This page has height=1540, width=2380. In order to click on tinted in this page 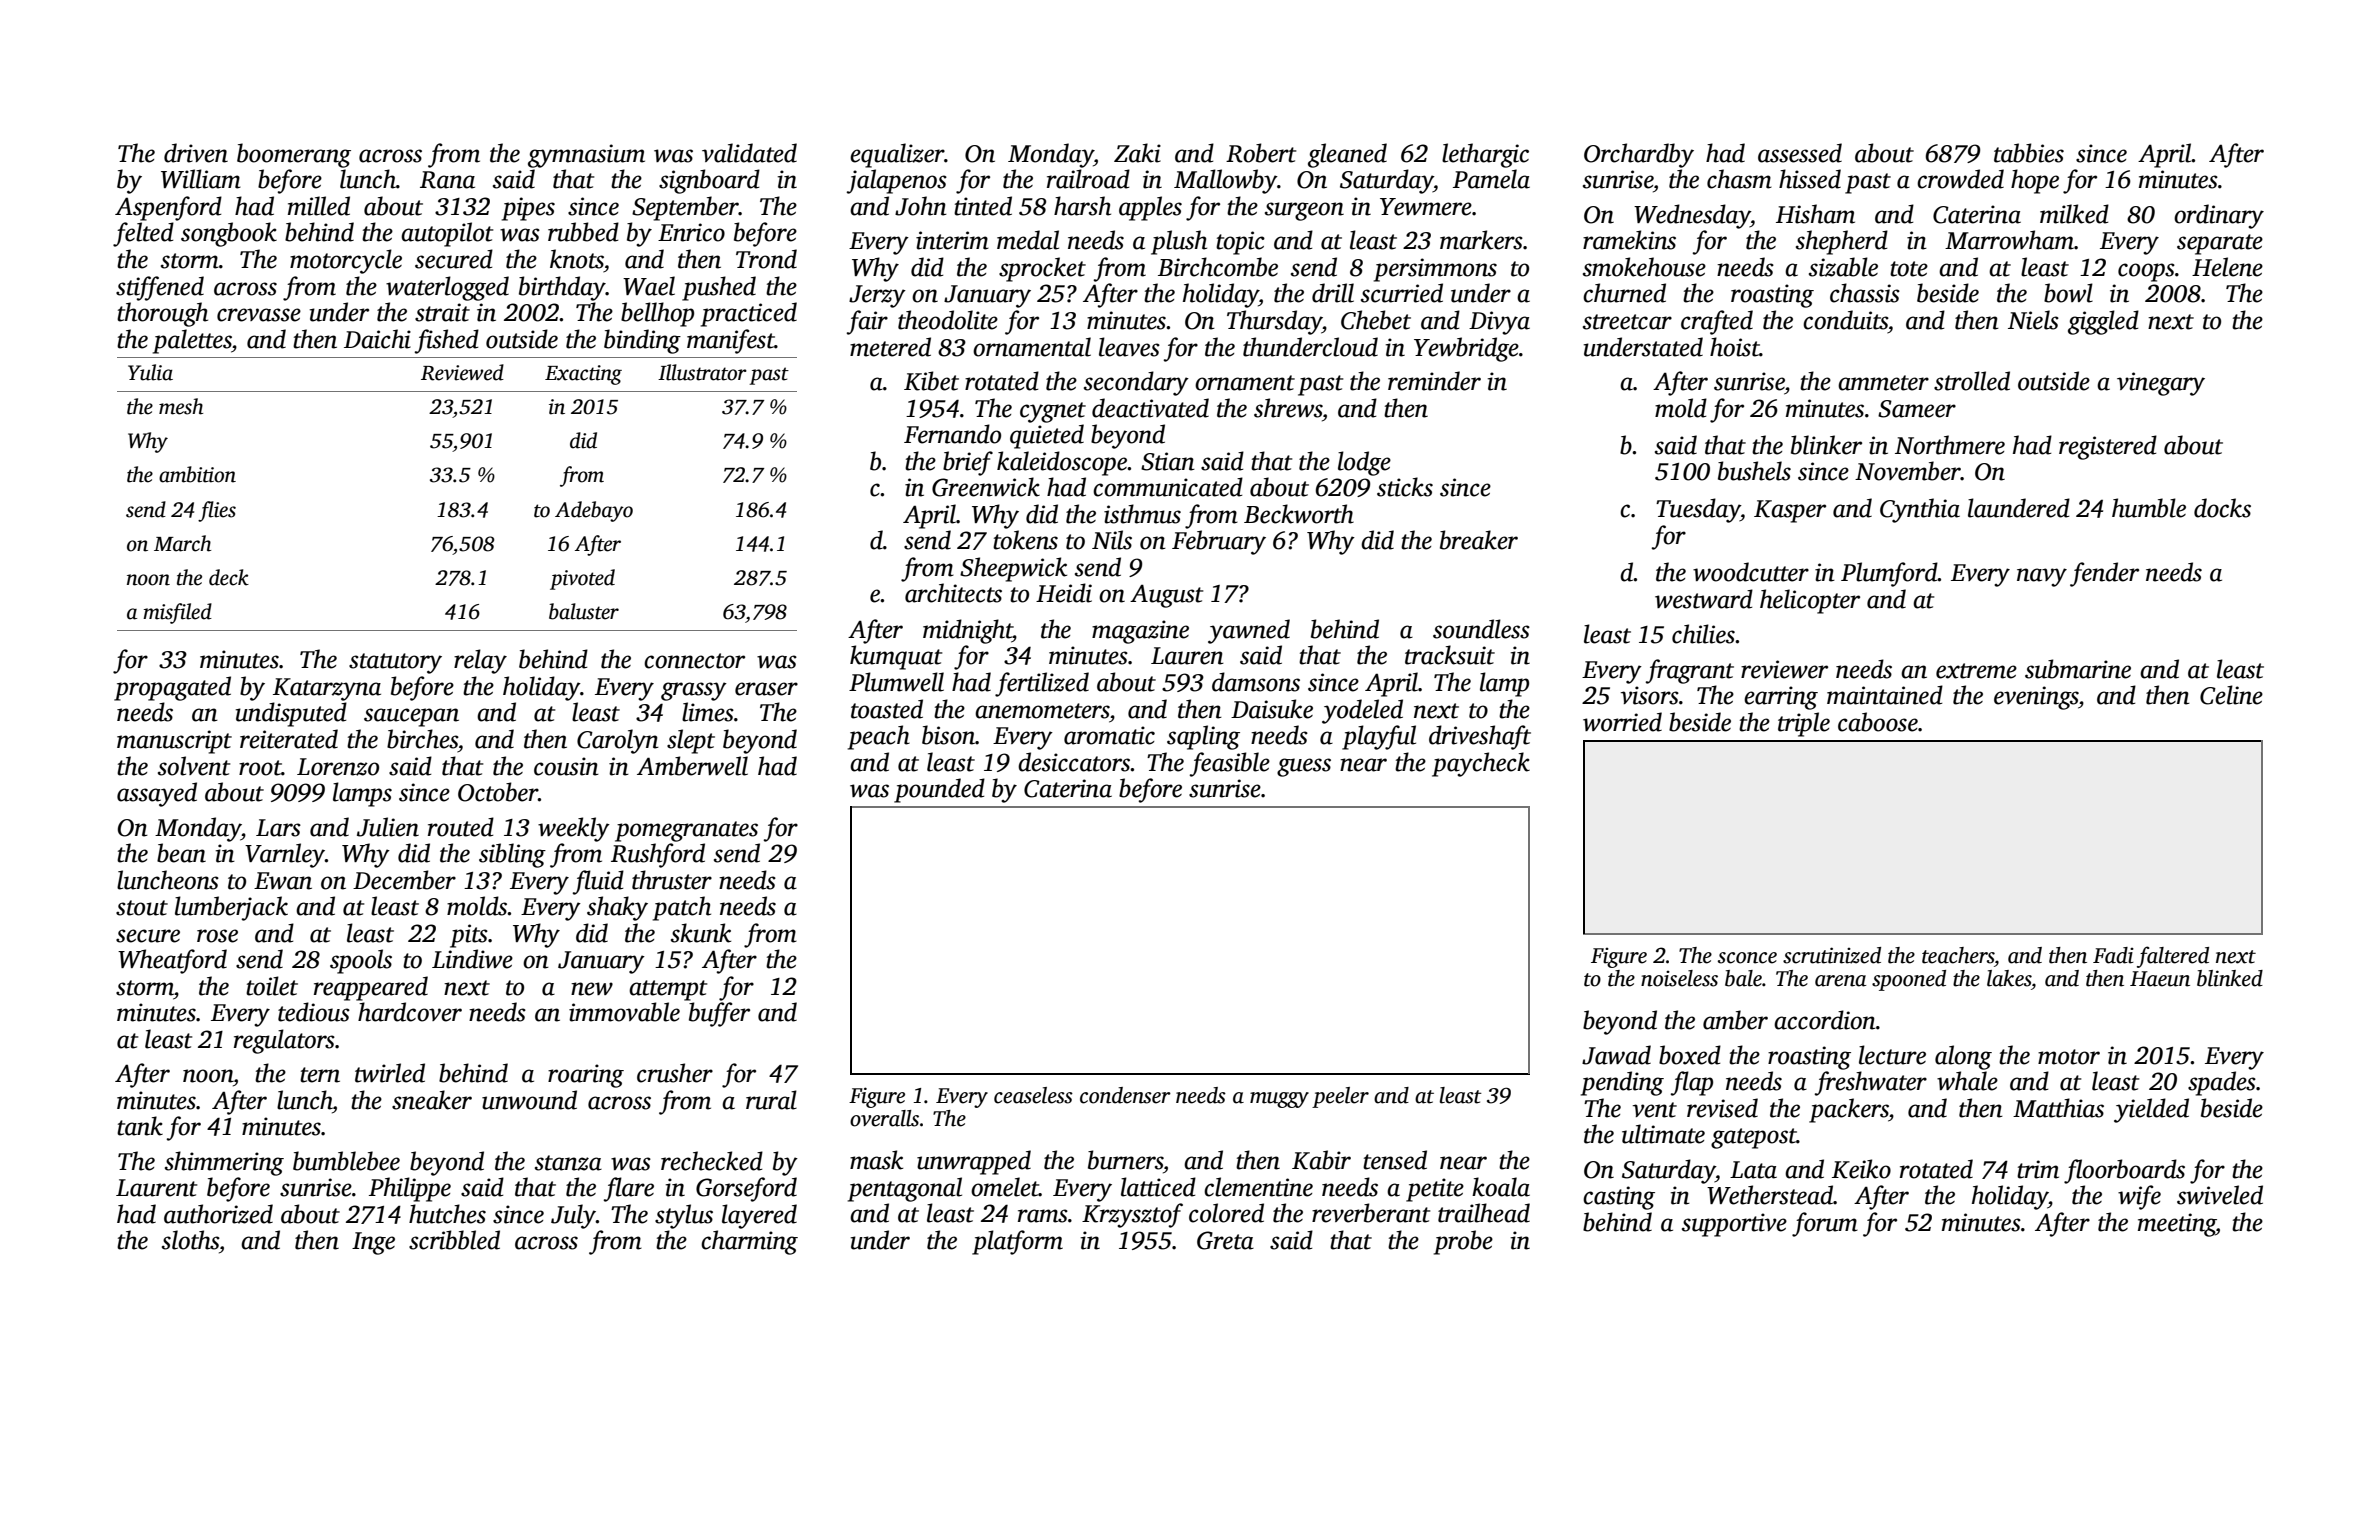, I will do `click(983, 206)`.
